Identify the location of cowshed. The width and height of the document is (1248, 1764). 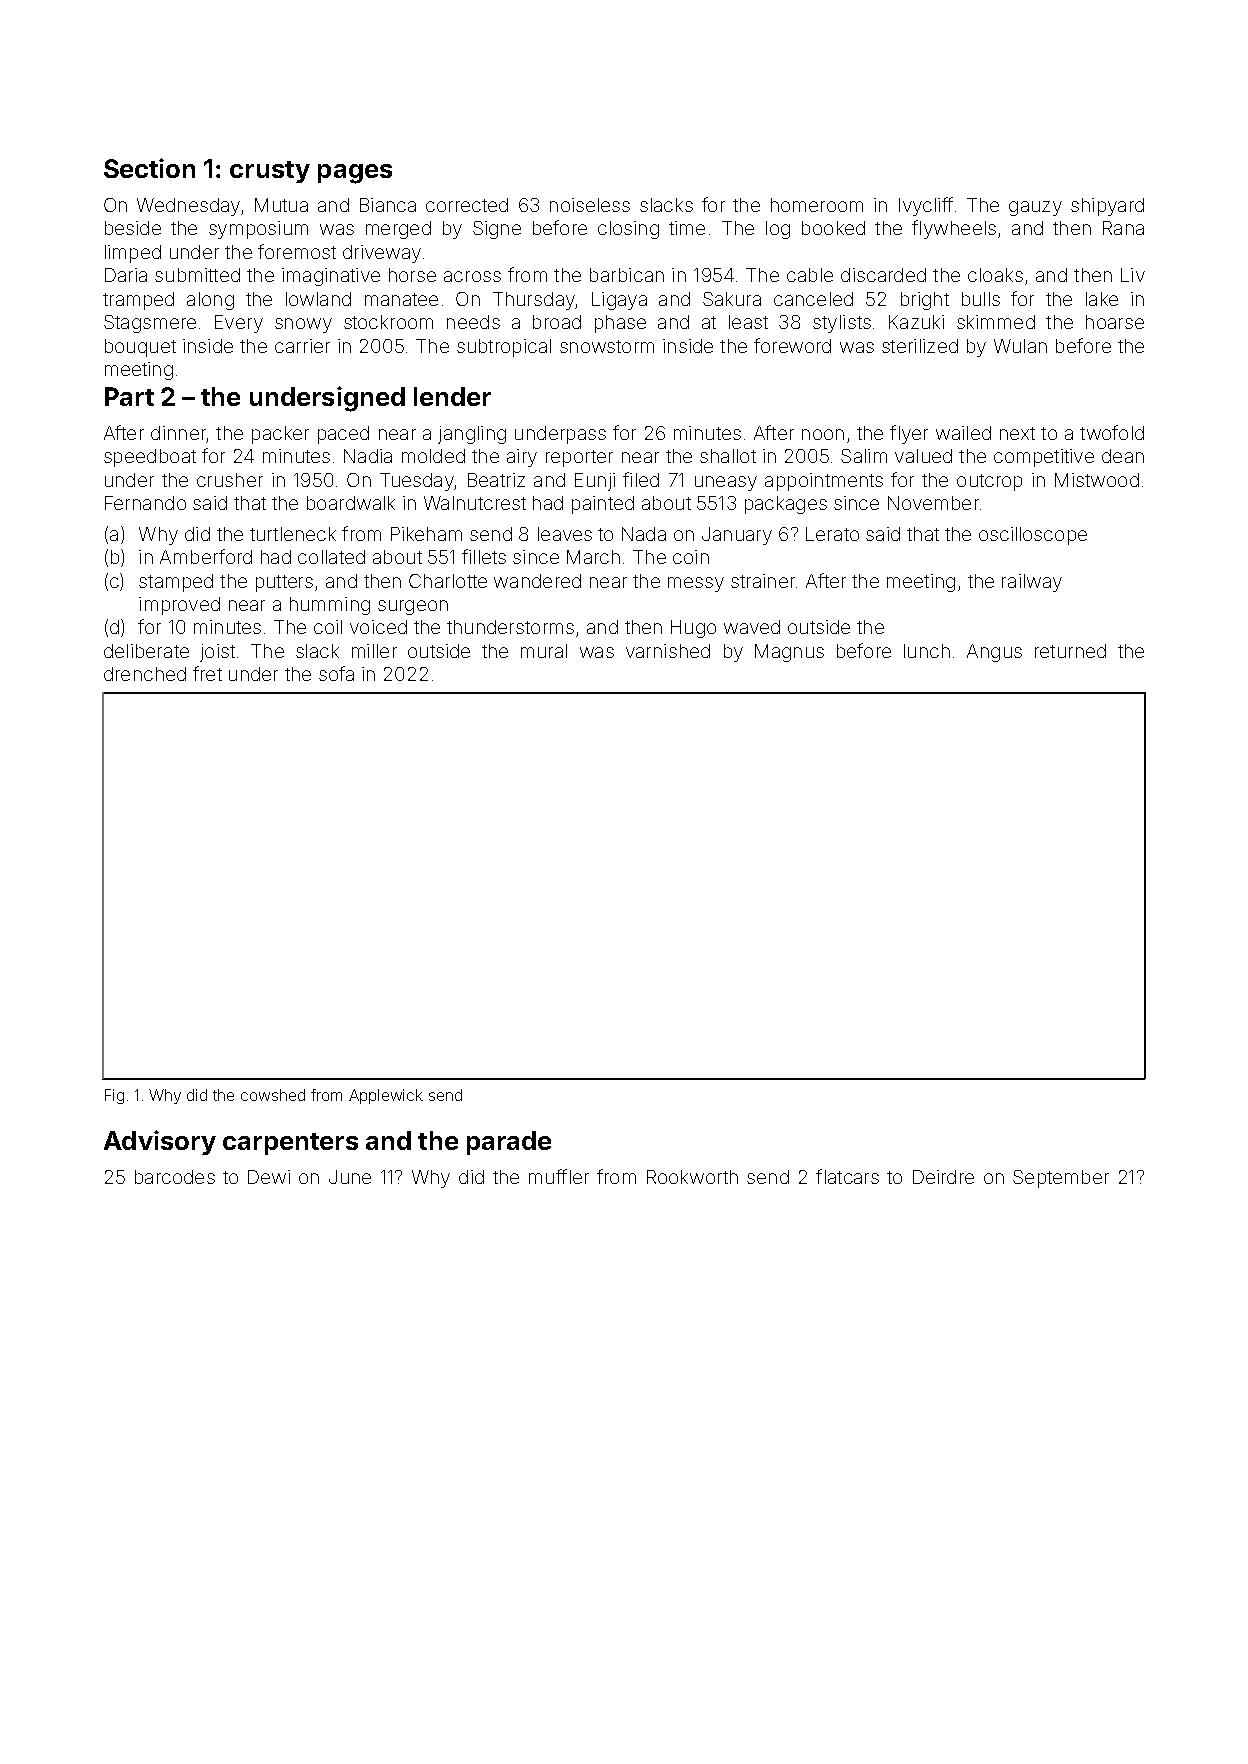
(273, 1095).
